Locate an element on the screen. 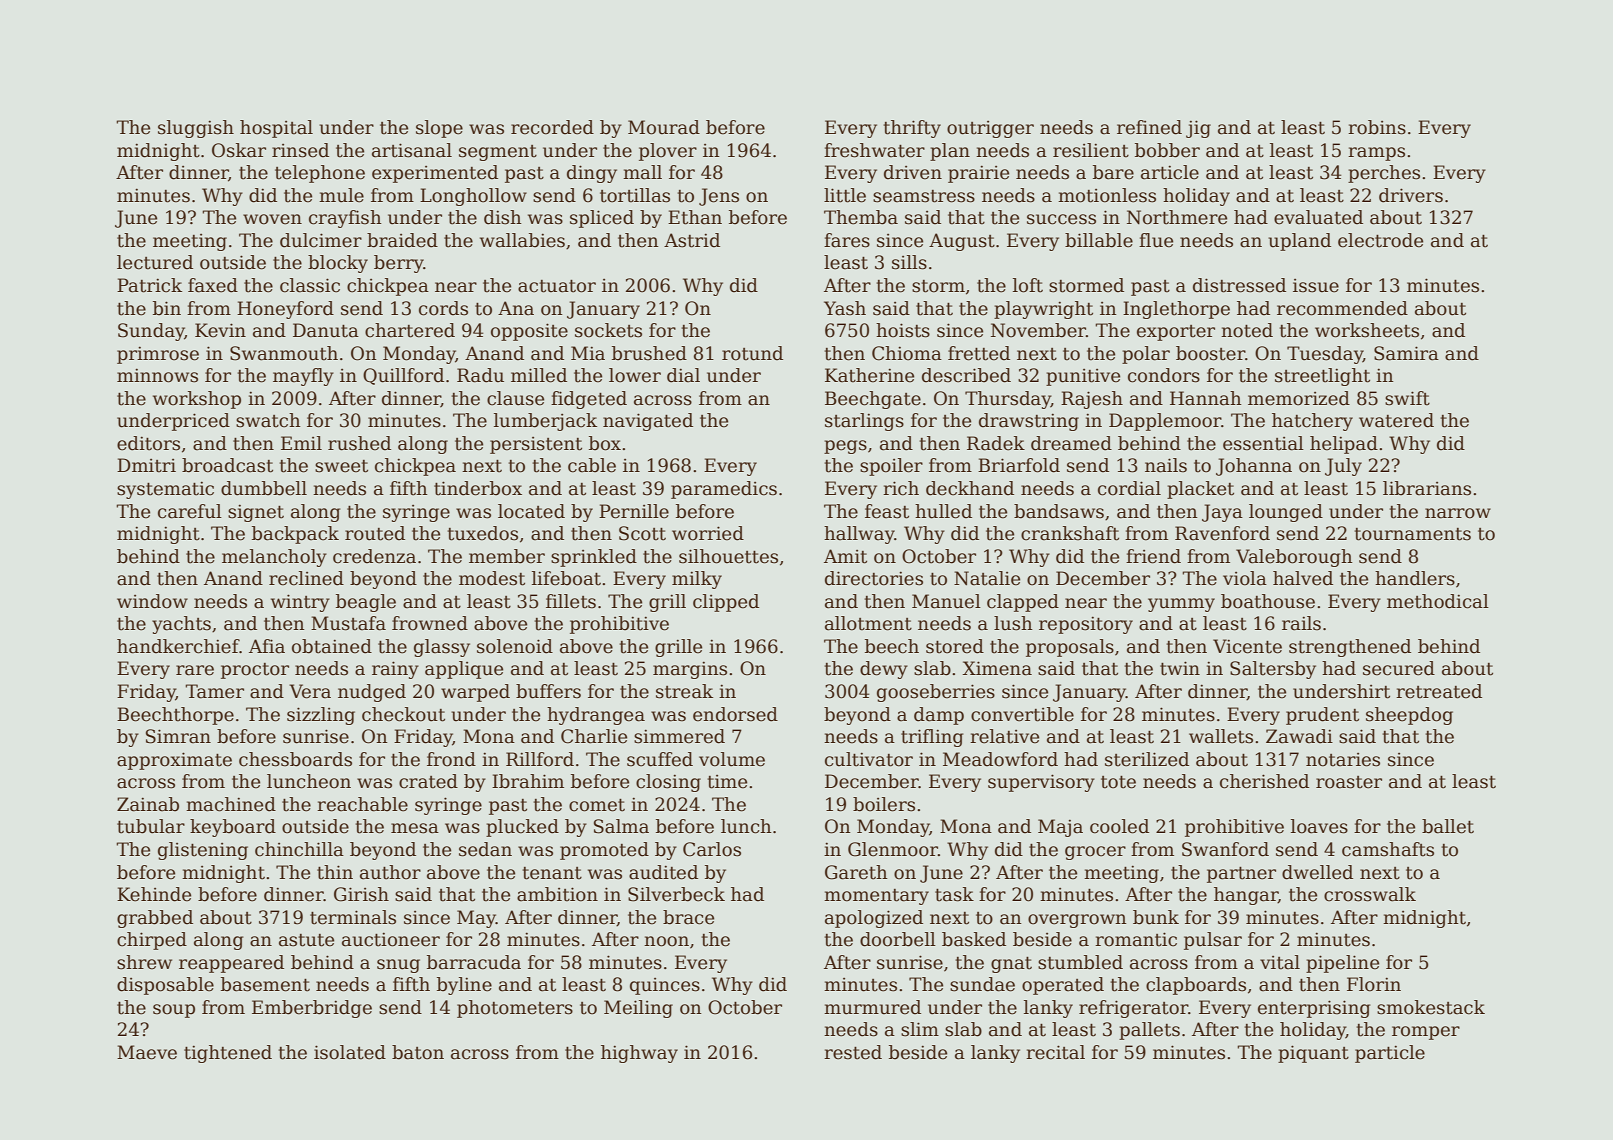 Image resolution: width=1613 pixels, height=1140 pixels. paramedics is located at coordinates (724, 490).
